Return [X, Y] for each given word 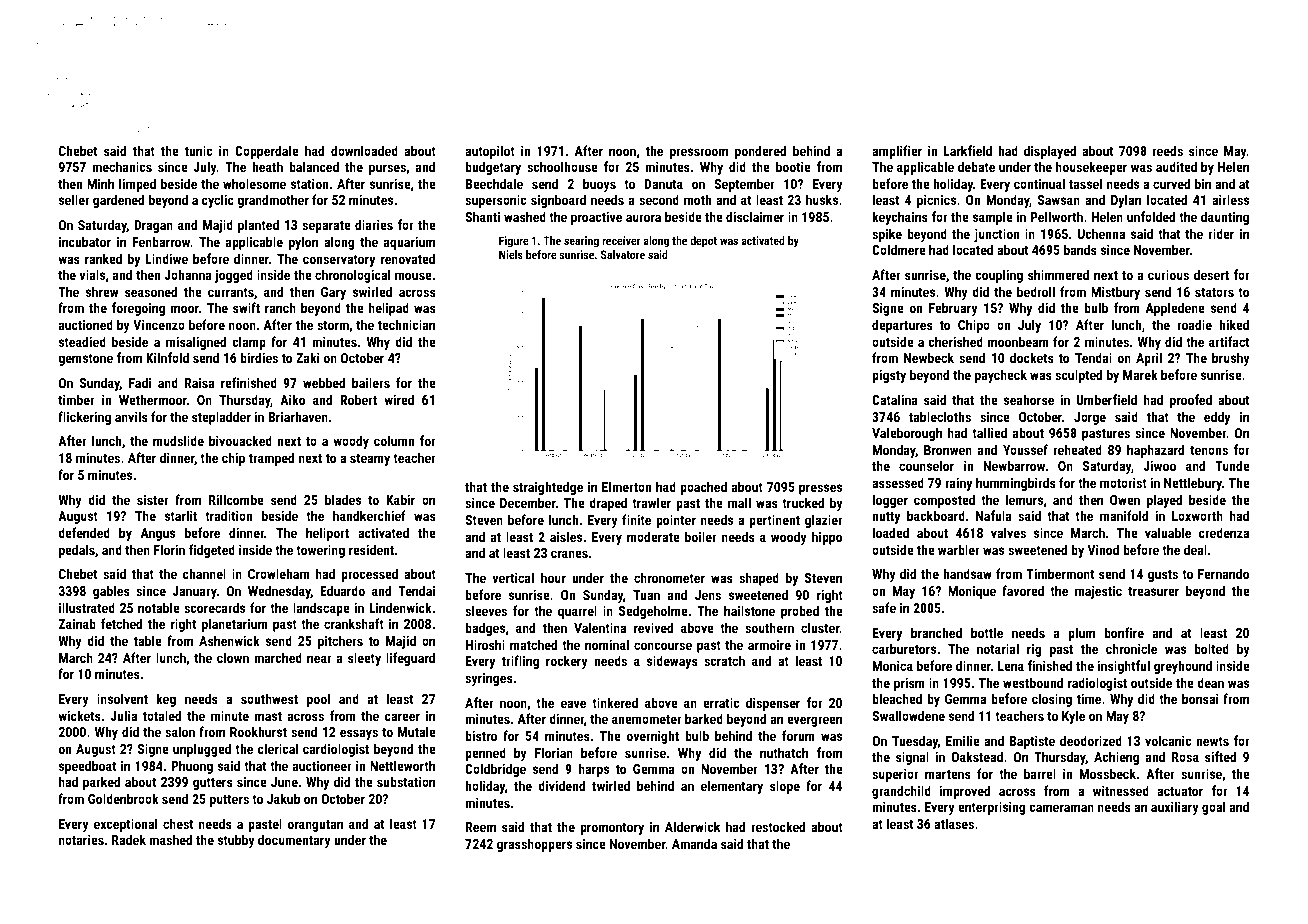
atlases [954, 823]
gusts [1163, 576]
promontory [612, 829]
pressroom [699, 153]
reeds [1167, 150]
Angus [158, 534]
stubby [236, 841]
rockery [567, 662]
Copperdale [267, 152]
